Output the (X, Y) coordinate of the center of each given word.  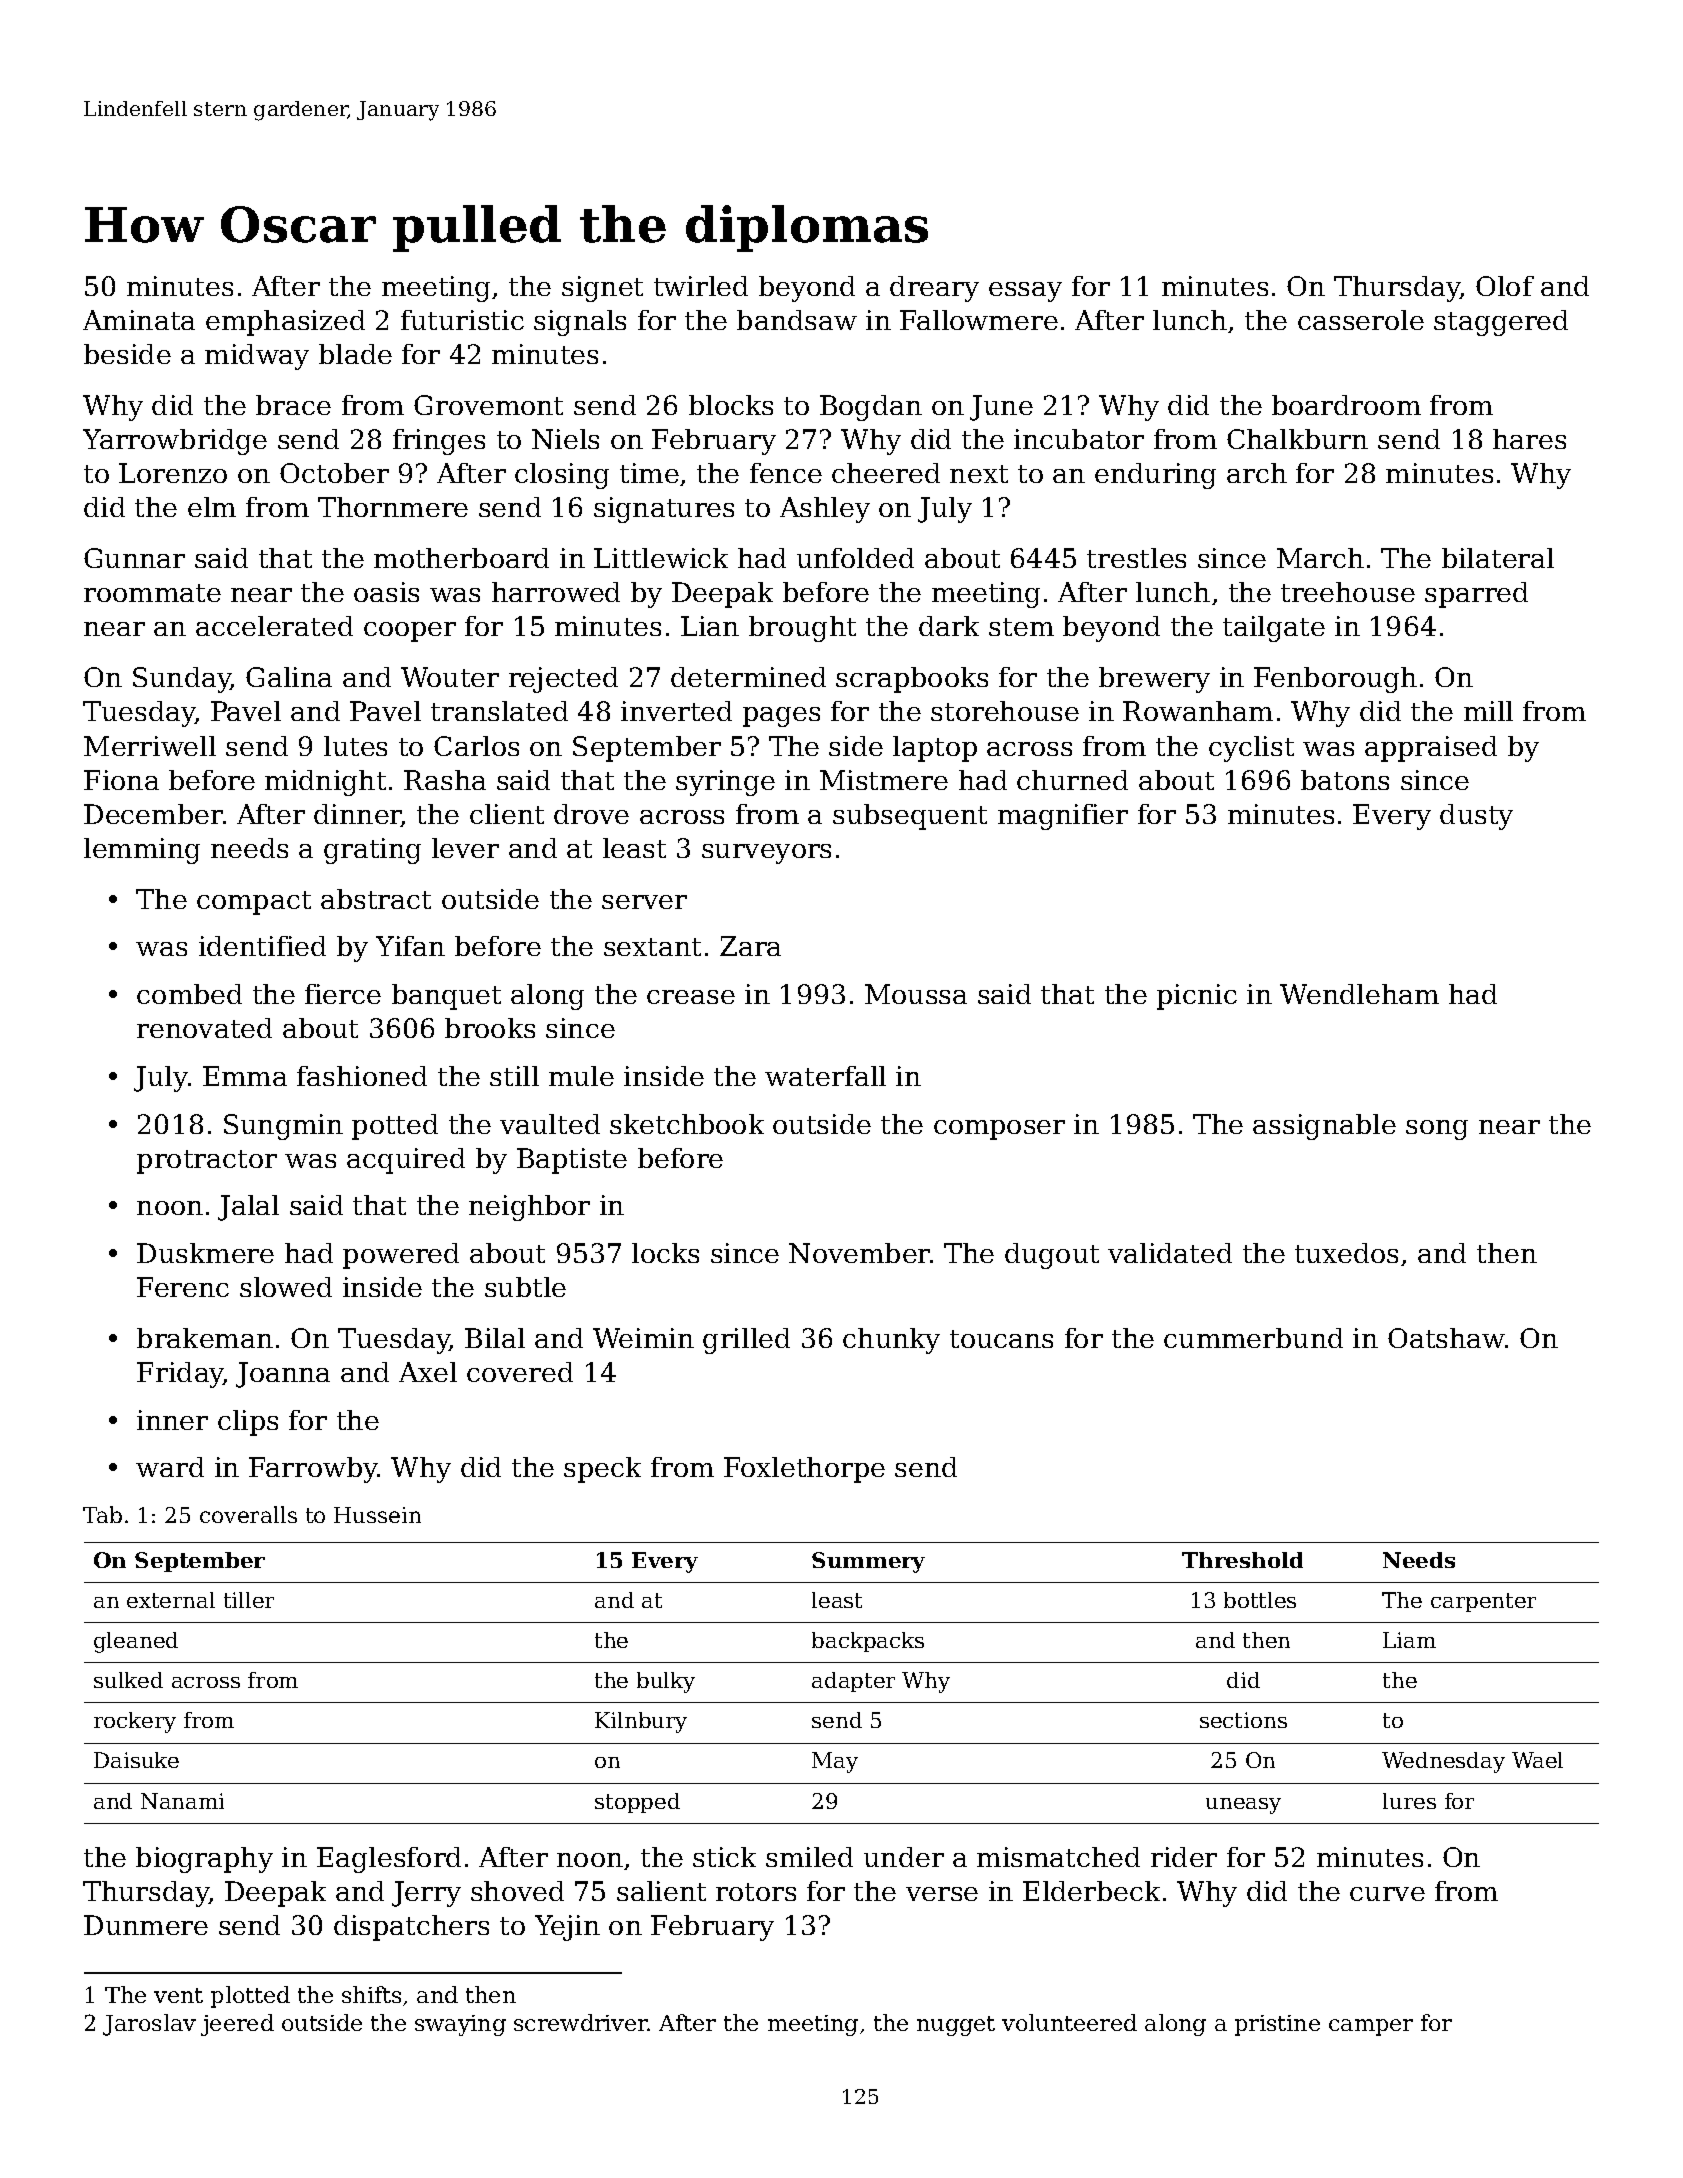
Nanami (182, 1801)
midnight (325, 783)
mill (1488, 711)
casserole (1361, 320)
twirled (701, 286)
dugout (1052, 1256)
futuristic (462, 320)
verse (942, 1894)
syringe (725, 783)
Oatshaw (1446, 1338)
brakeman (205, 1338)
